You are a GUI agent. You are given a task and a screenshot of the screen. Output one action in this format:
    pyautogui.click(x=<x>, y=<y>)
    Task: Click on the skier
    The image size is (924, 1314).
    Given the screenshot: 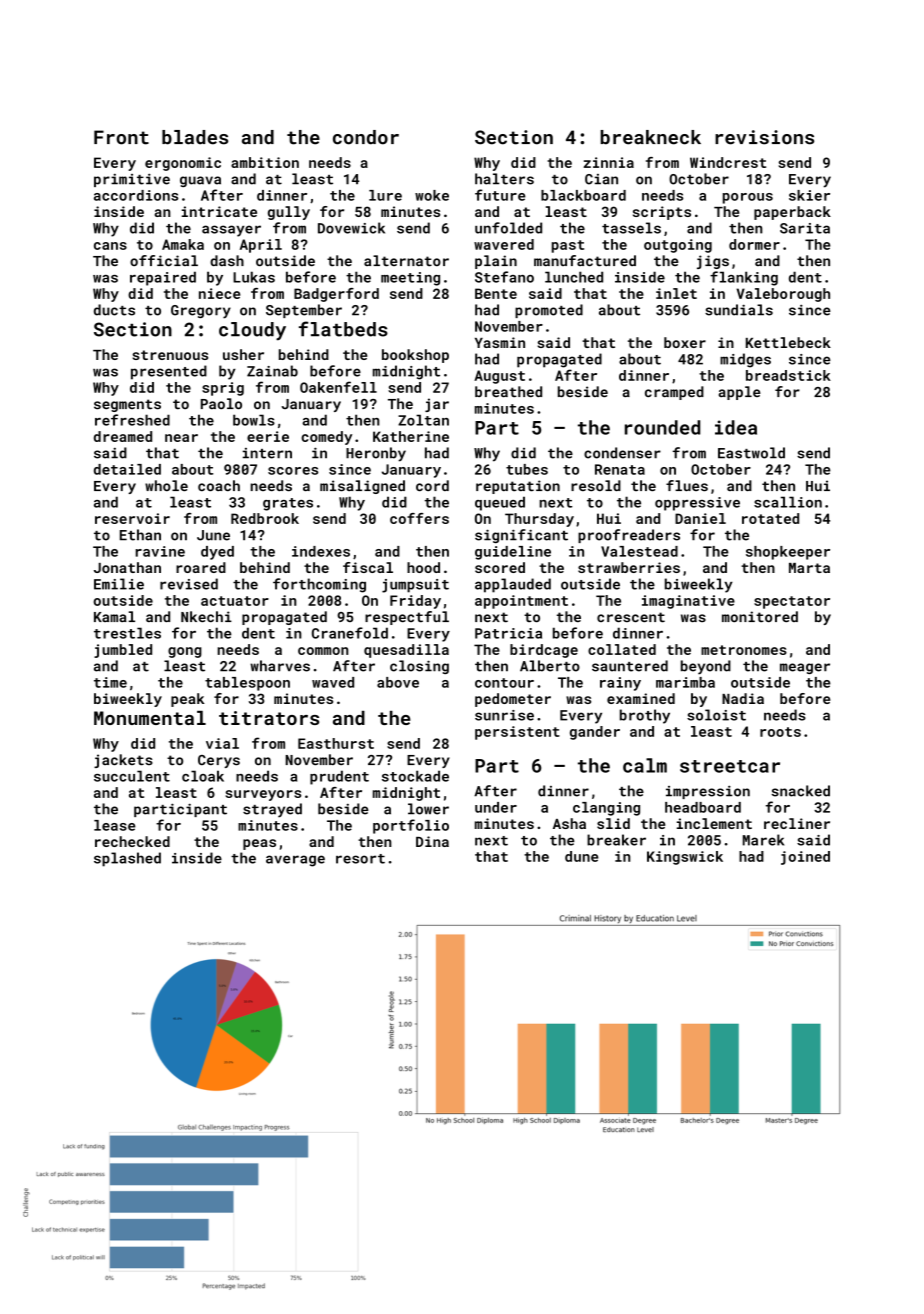 What is the action you would take?
    pyautogui.click(x=809, y=195)
